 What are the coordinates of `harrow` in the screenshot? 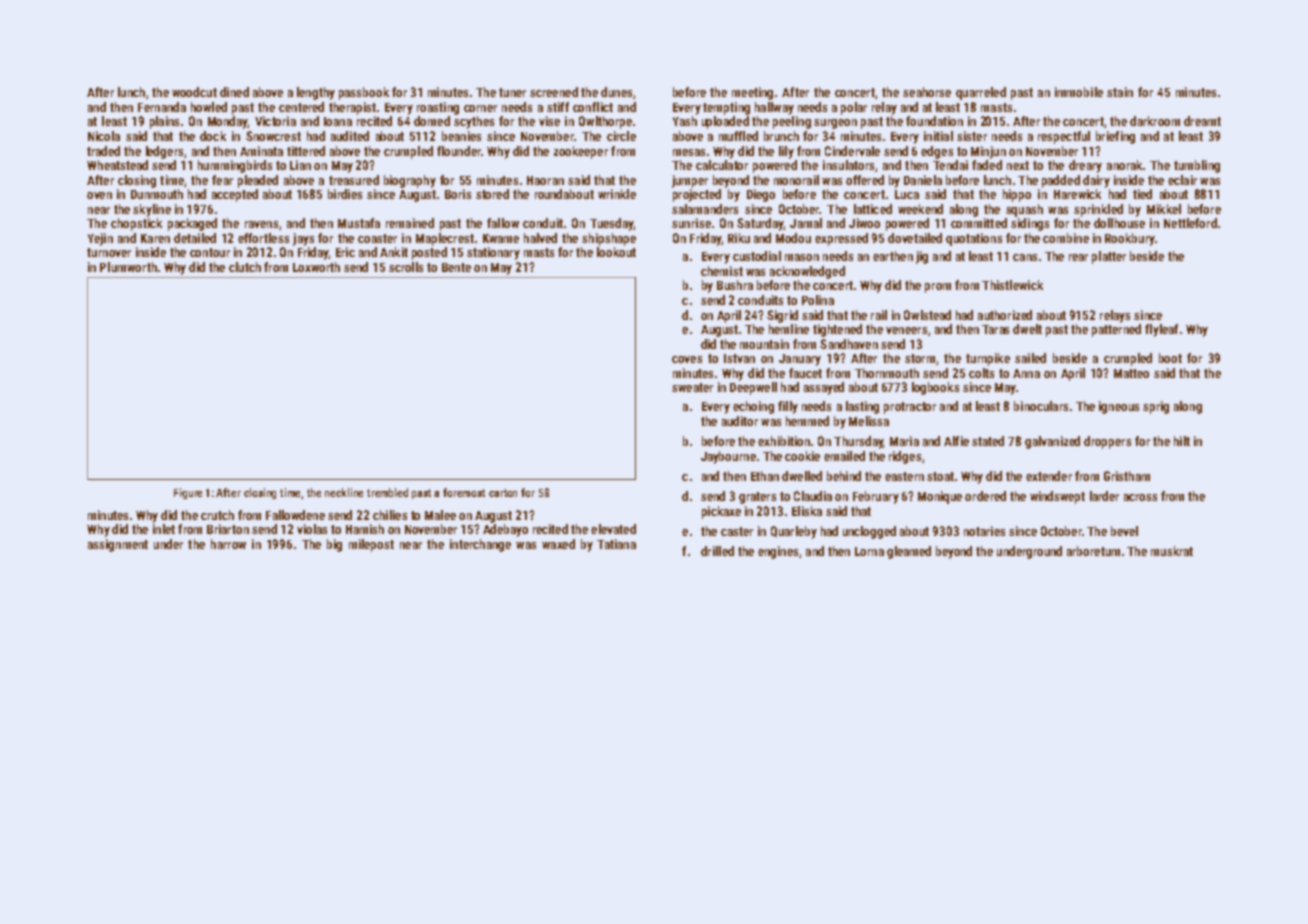 It's located at (228, 544).
